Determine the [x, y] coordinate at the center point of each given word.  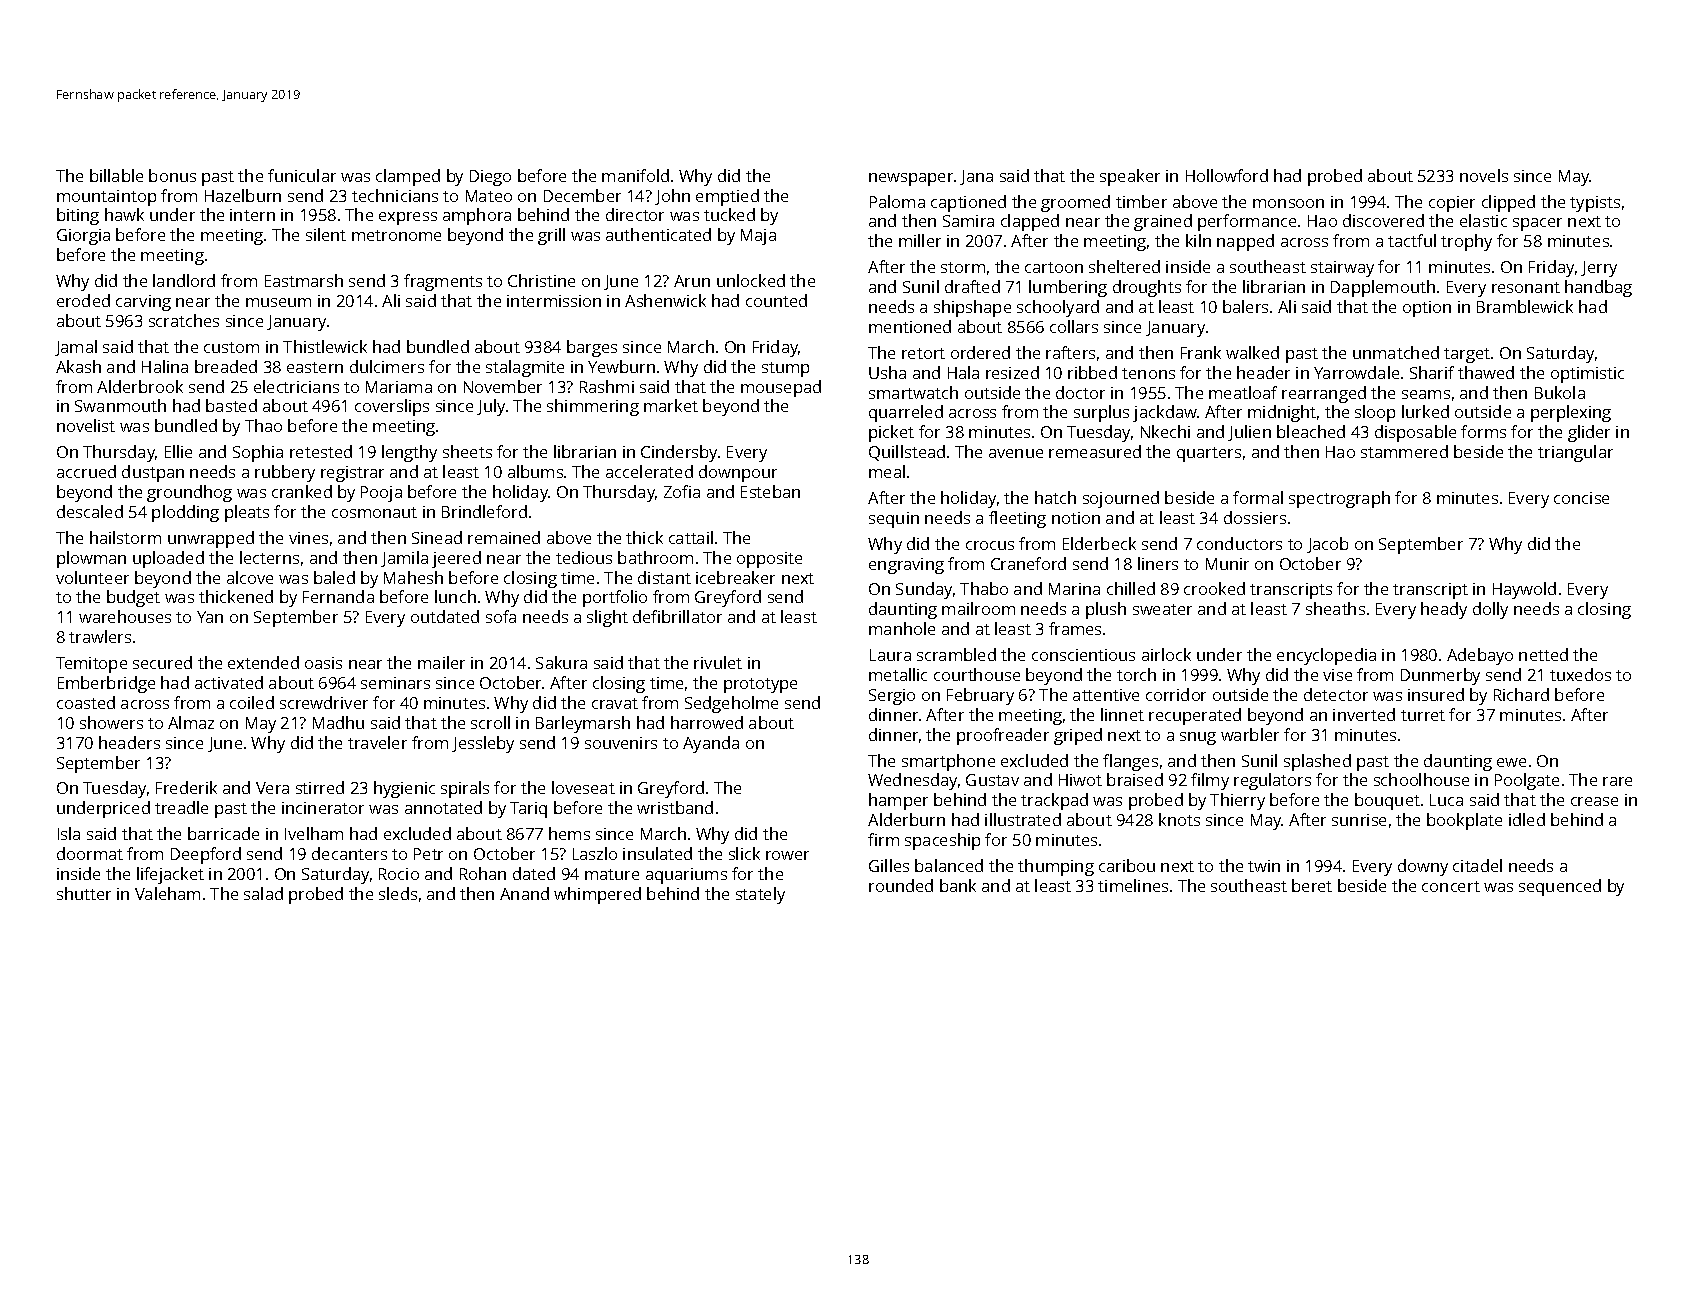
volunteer [92, 577]
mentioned [910, 326]
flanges [1130, 762]
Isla [69, 833]
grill [551, 236]
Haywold [1524, 590]
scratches [184, 320]
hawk [124, 214]
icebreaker [735, 577]
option [1427, 309]
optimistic [1587, 375]
